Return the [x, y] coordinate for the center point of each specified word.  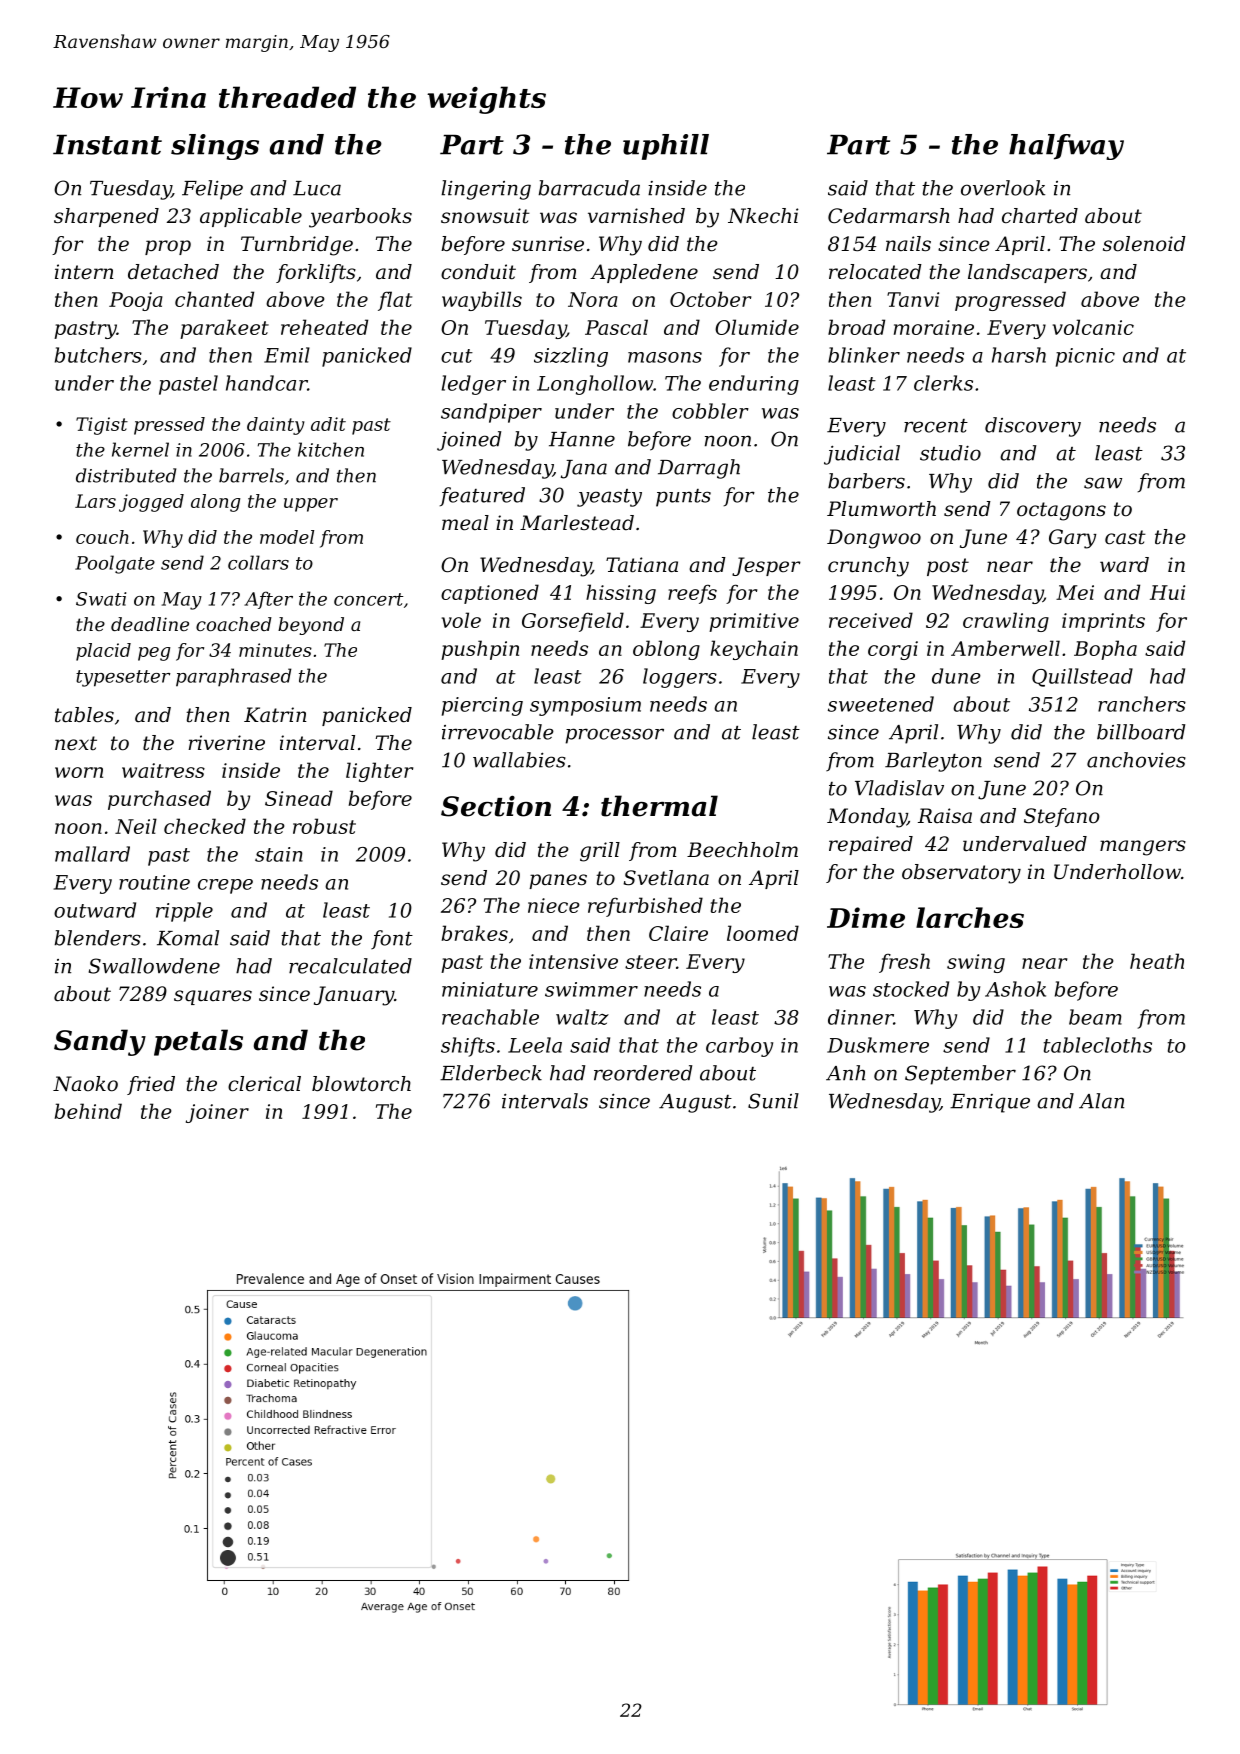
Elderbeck [491, 1073]
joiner [217, 1113]
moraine [934, 327]
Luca [317, 188]
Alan [1101, 1101]
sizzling [571, 357]
